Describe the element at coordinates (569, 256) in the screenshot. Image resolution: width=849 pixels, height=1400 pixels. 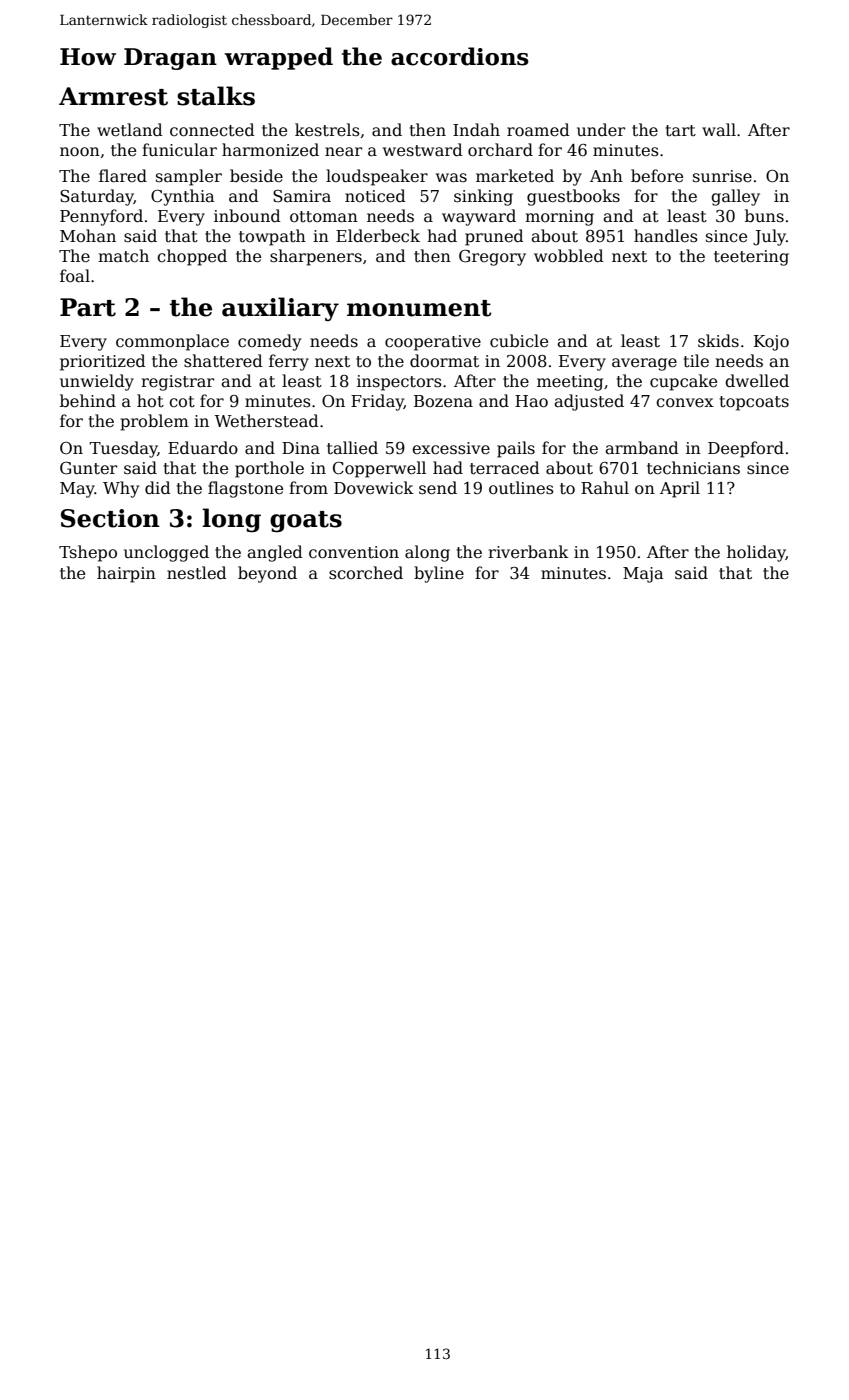
I see `wobbled` at that location.
